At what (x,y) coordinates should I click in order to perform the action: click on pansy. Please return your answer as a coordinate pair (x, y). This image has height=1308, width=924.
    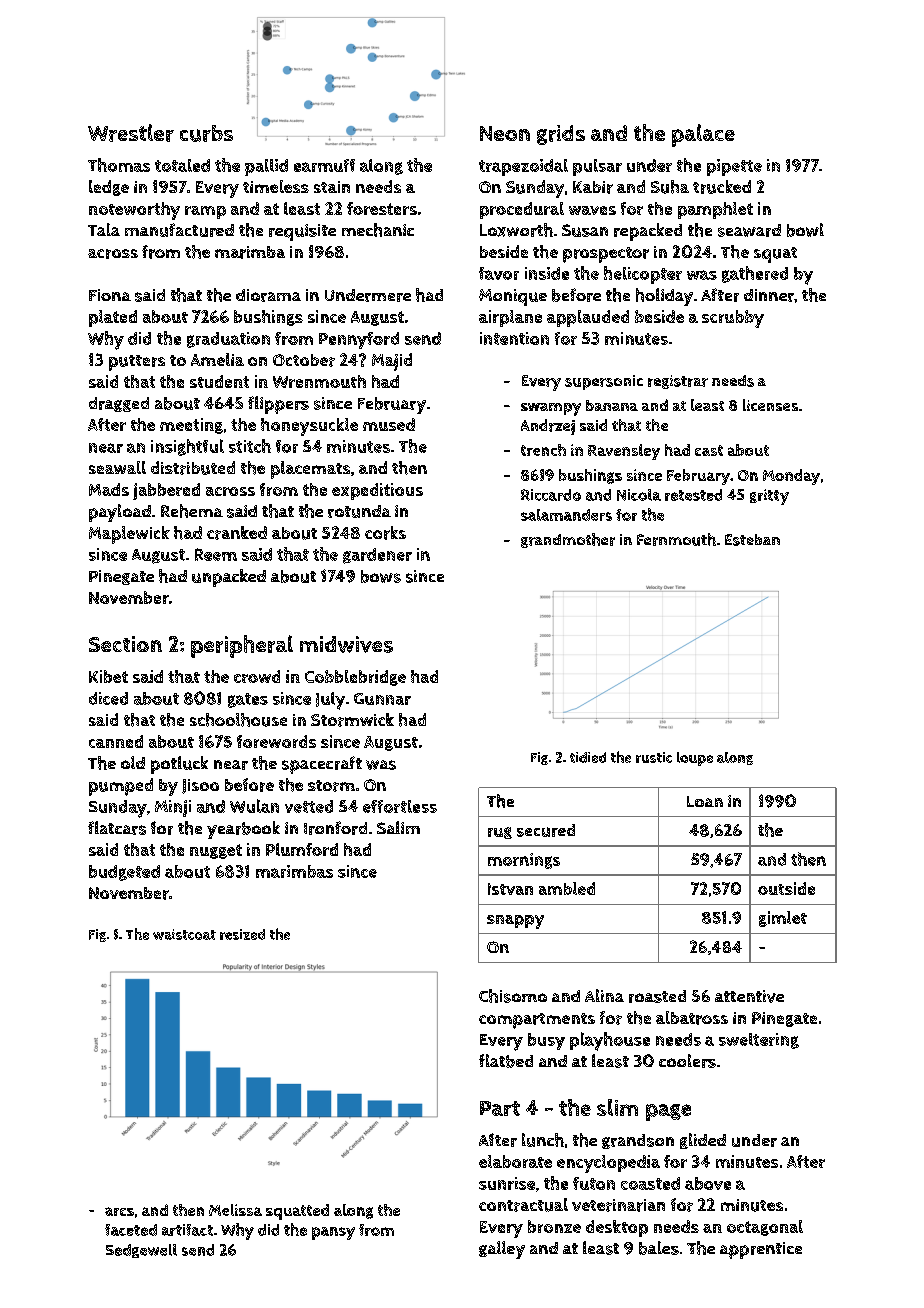
    Looking at the image, I should click on (333, 1233).
